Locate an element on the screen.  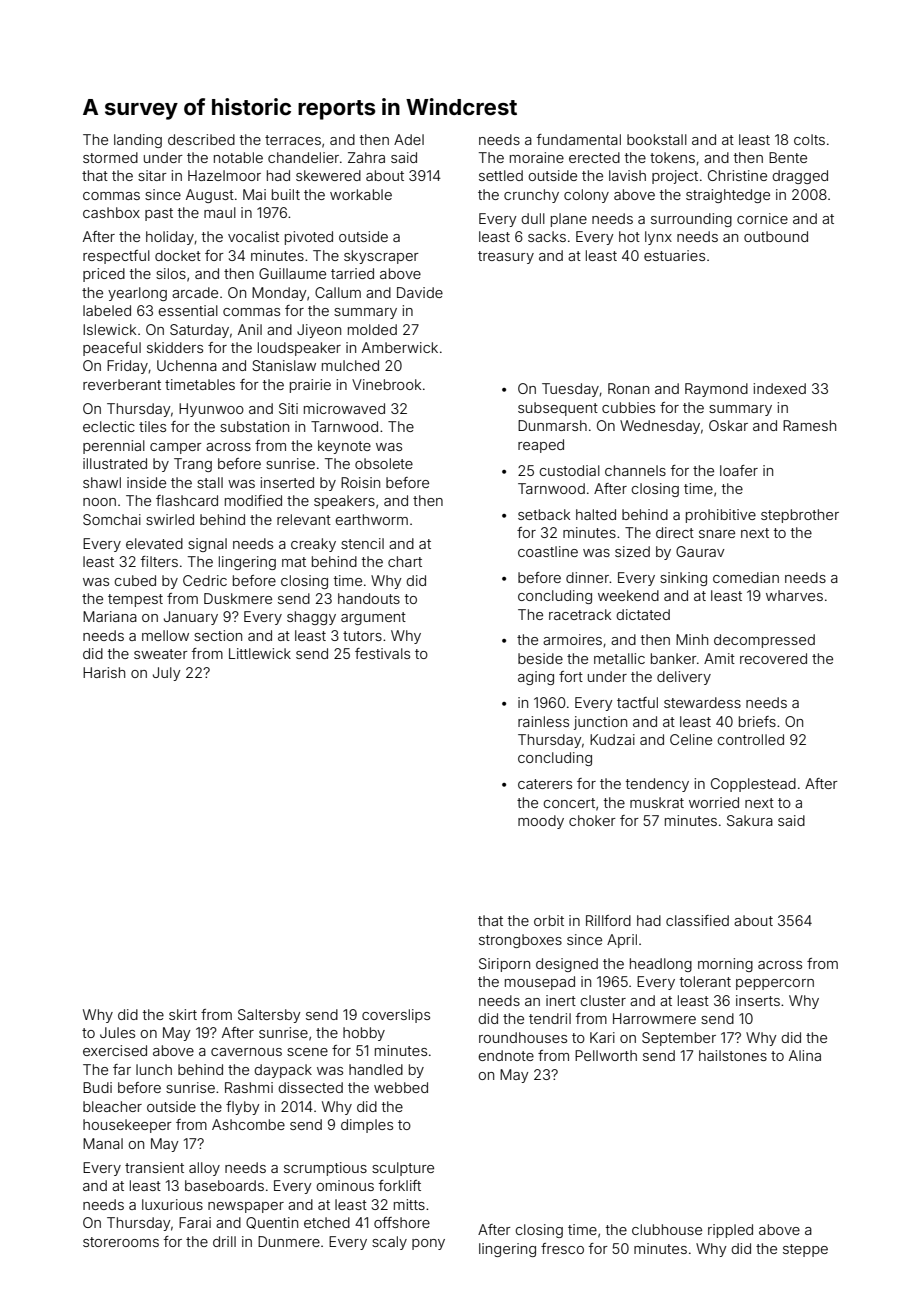
Ashcombe is located at coordinates (248, 1124).
